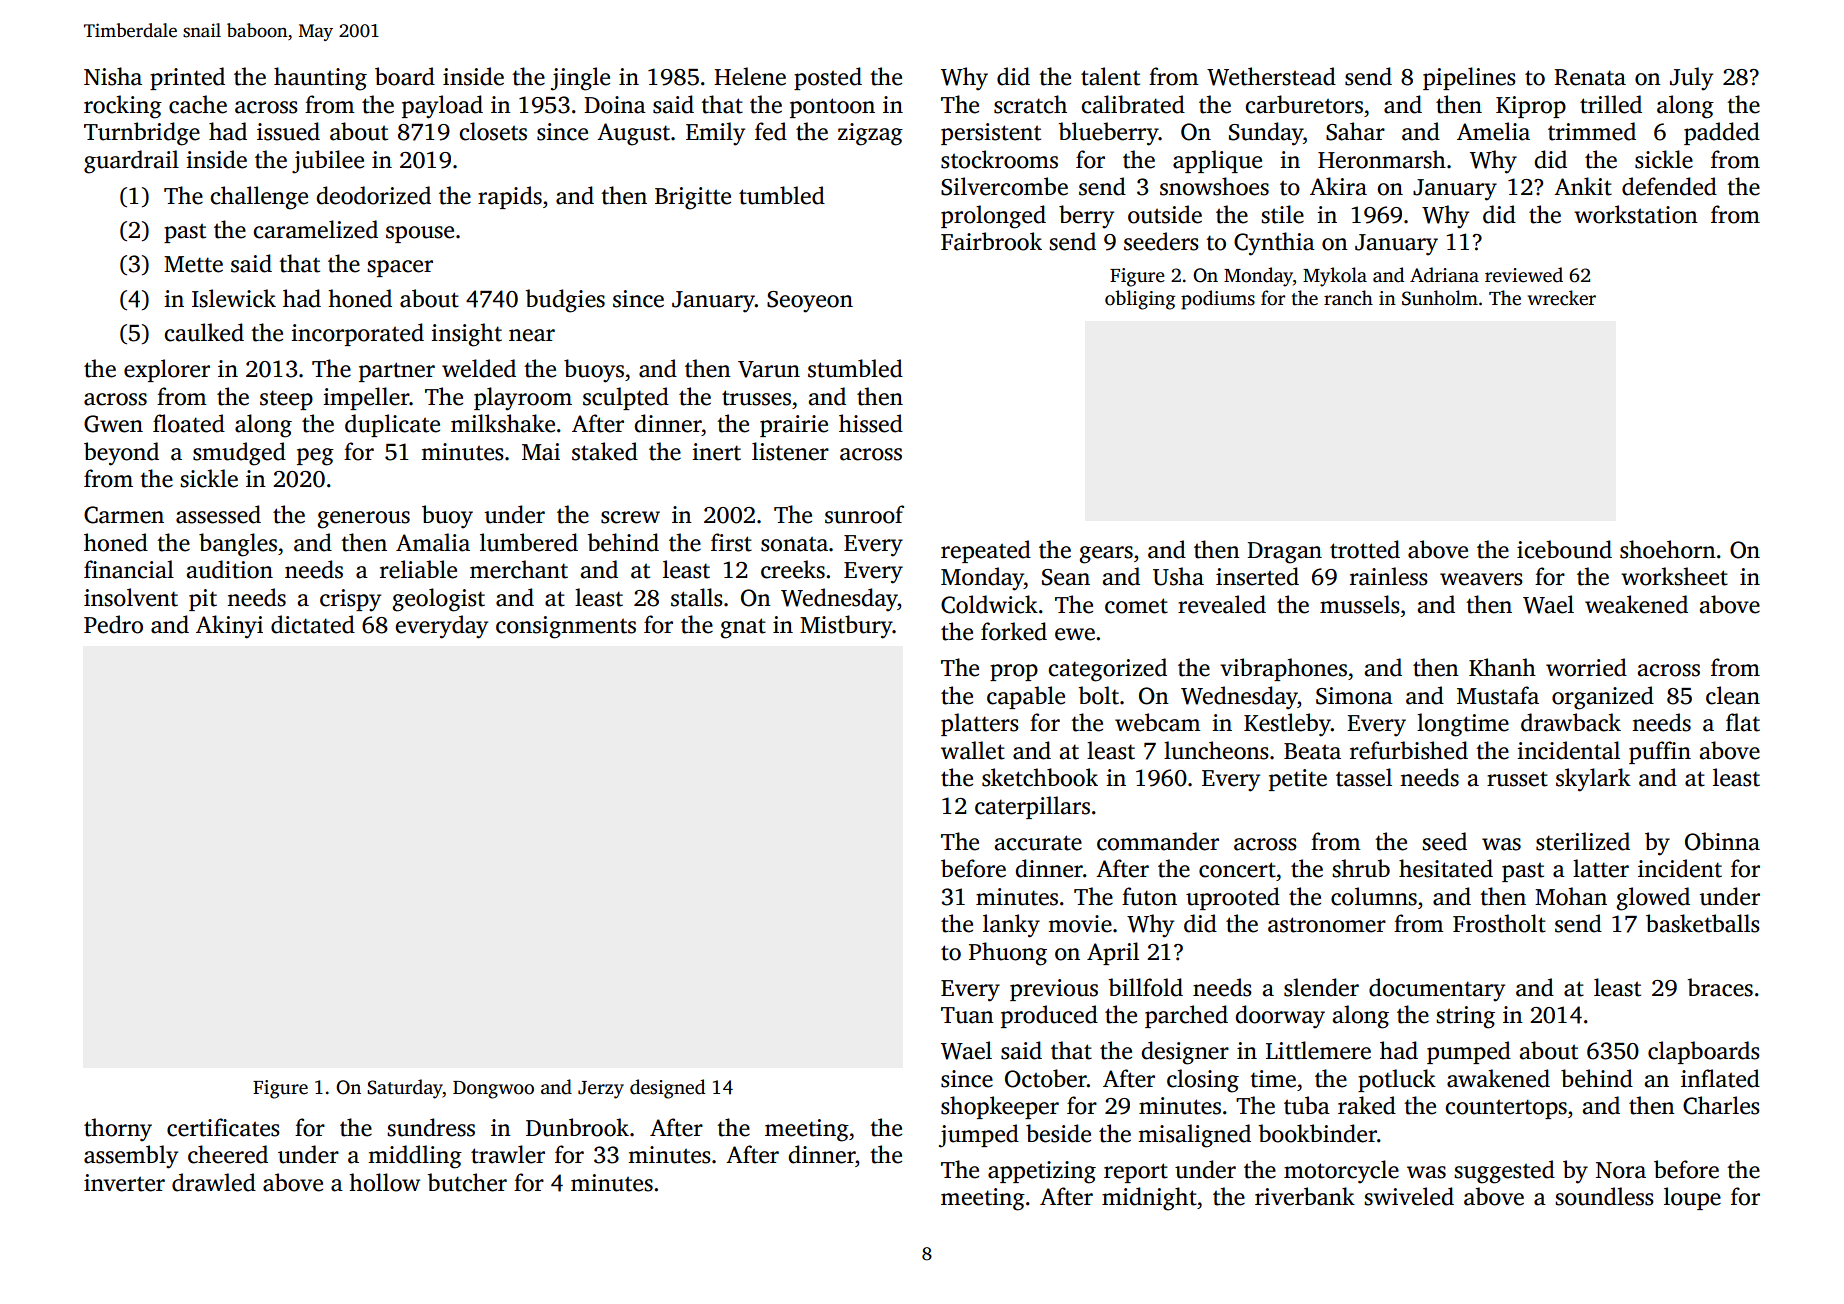 Image resolution: width=1844 pixels, height=1304 pixels. What do you see at coordinates (405, 1089) in the screenshot?
I see `Saturday` at bounding box center [405, 1089].
